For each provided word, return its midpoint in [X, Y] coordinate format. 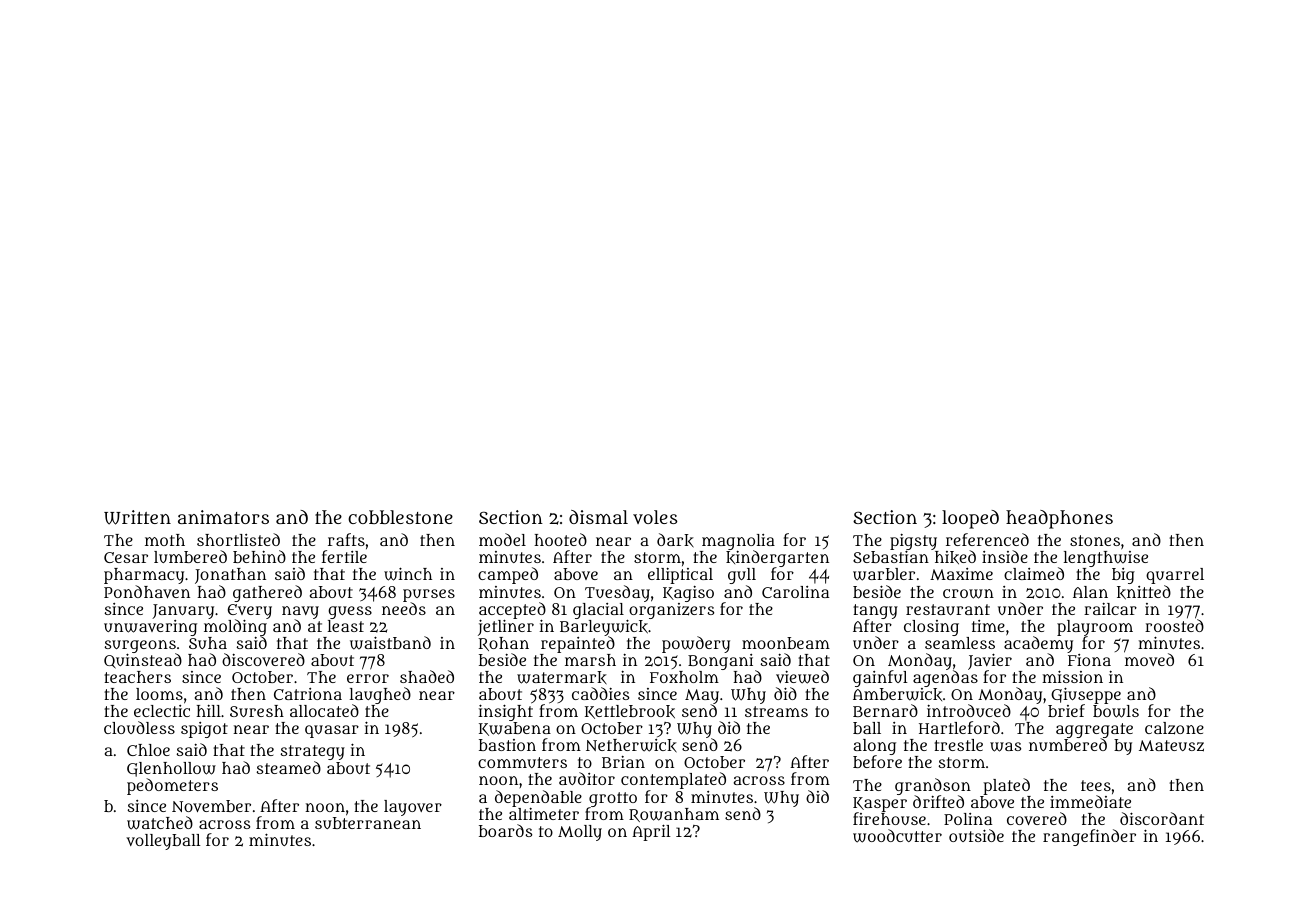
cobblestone [400, 517]
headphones [1059, 519]
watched [160, 823]
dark [675, 540]
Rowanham [674, 815]
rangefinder [1089, 837]
